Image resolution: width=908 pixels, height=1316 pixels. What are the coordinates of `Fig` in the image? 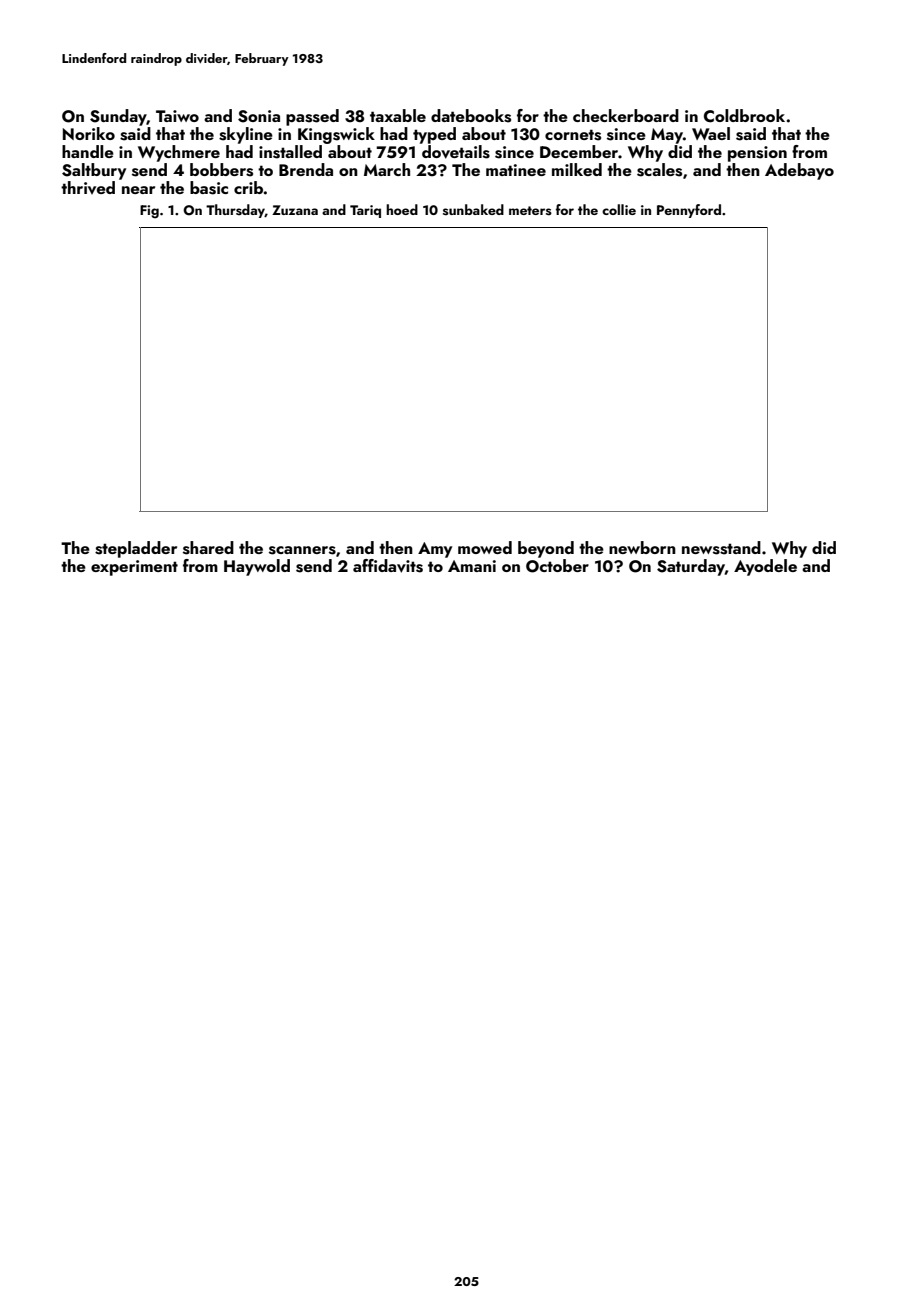 It's located at (149, 212).
